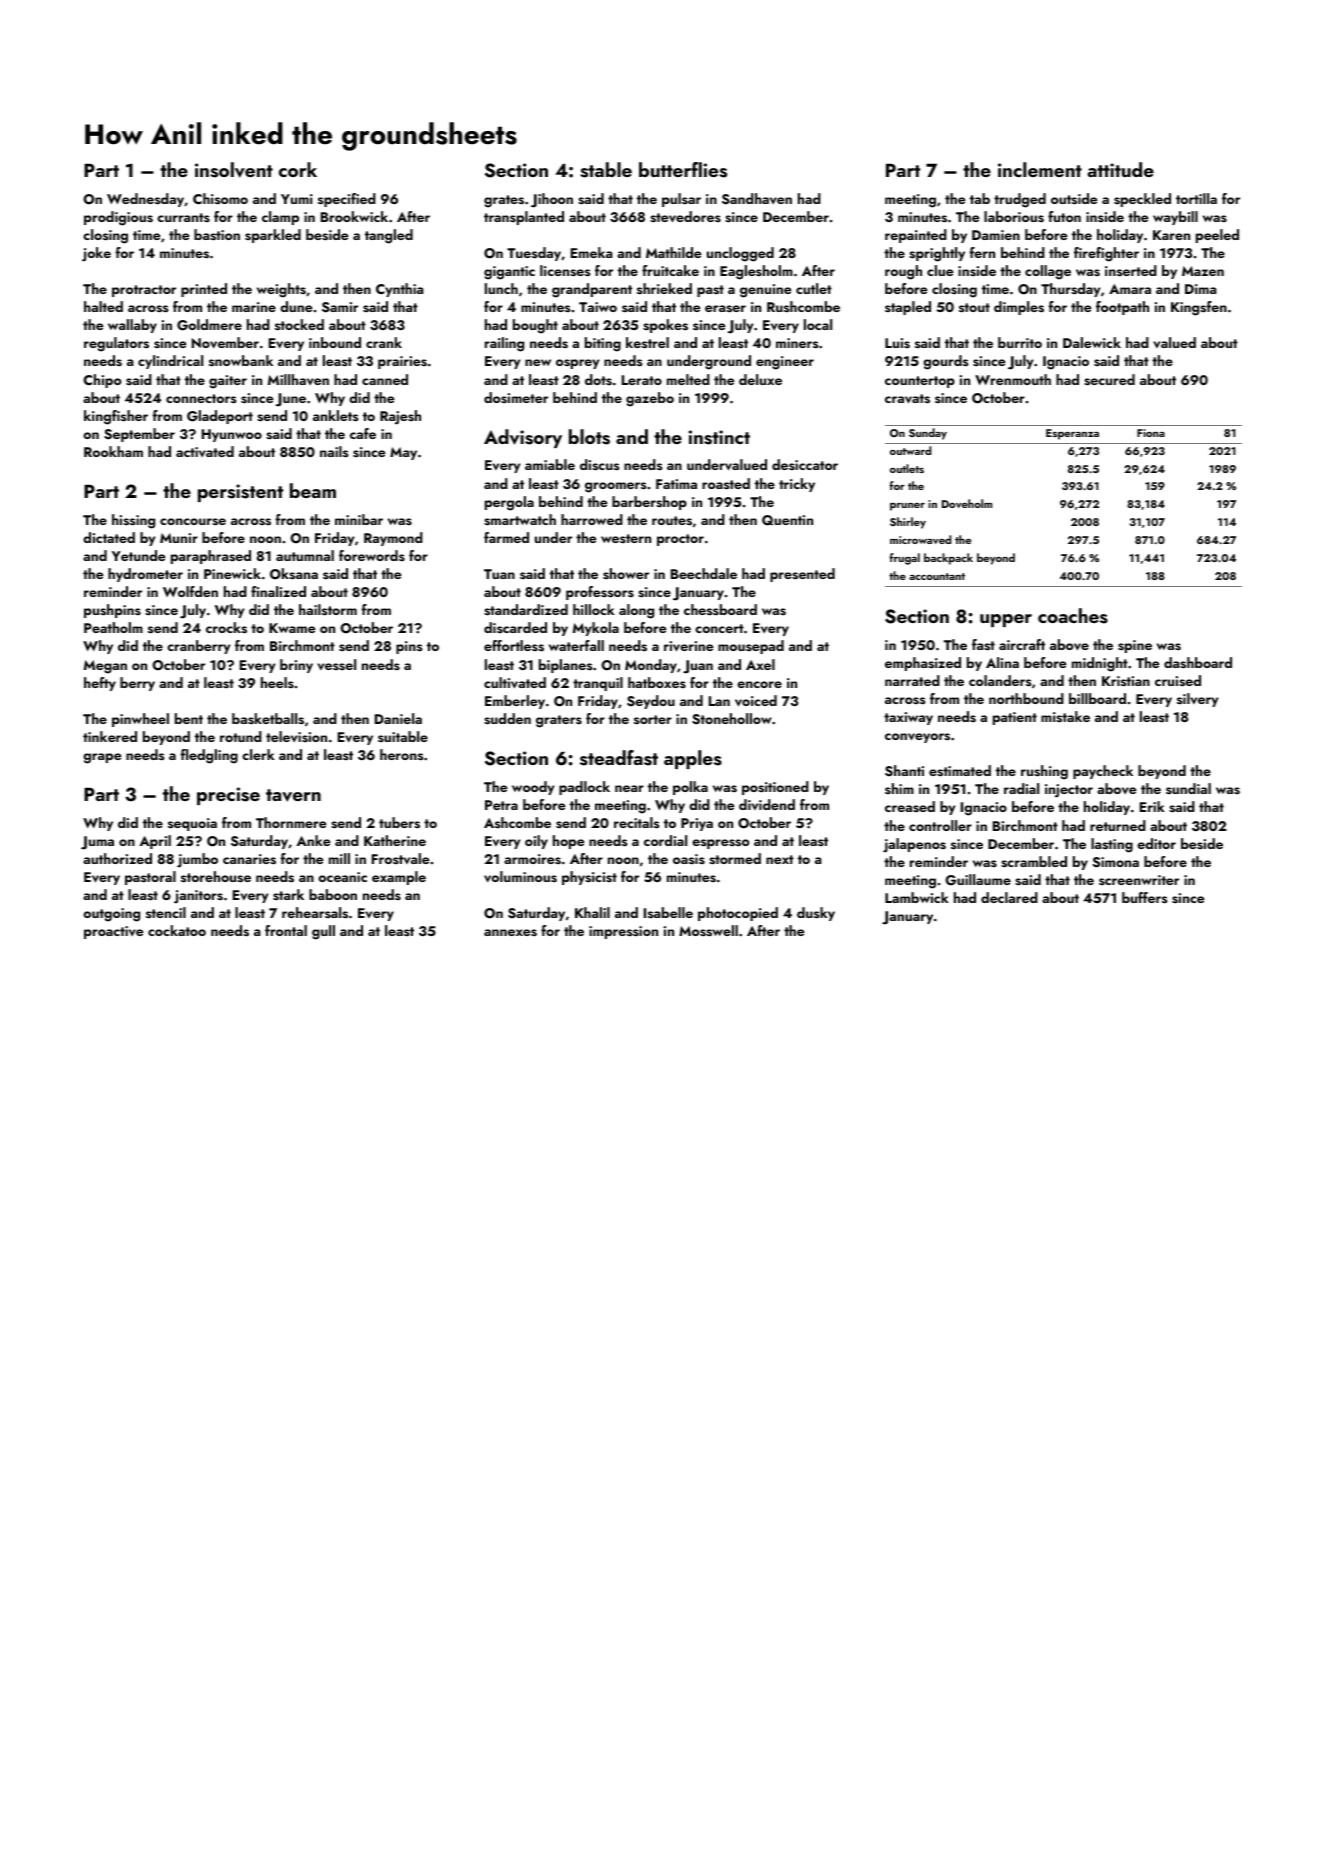 This page has width=1325, height=1875. I want to click on Fiona, so click(1151, 433).
